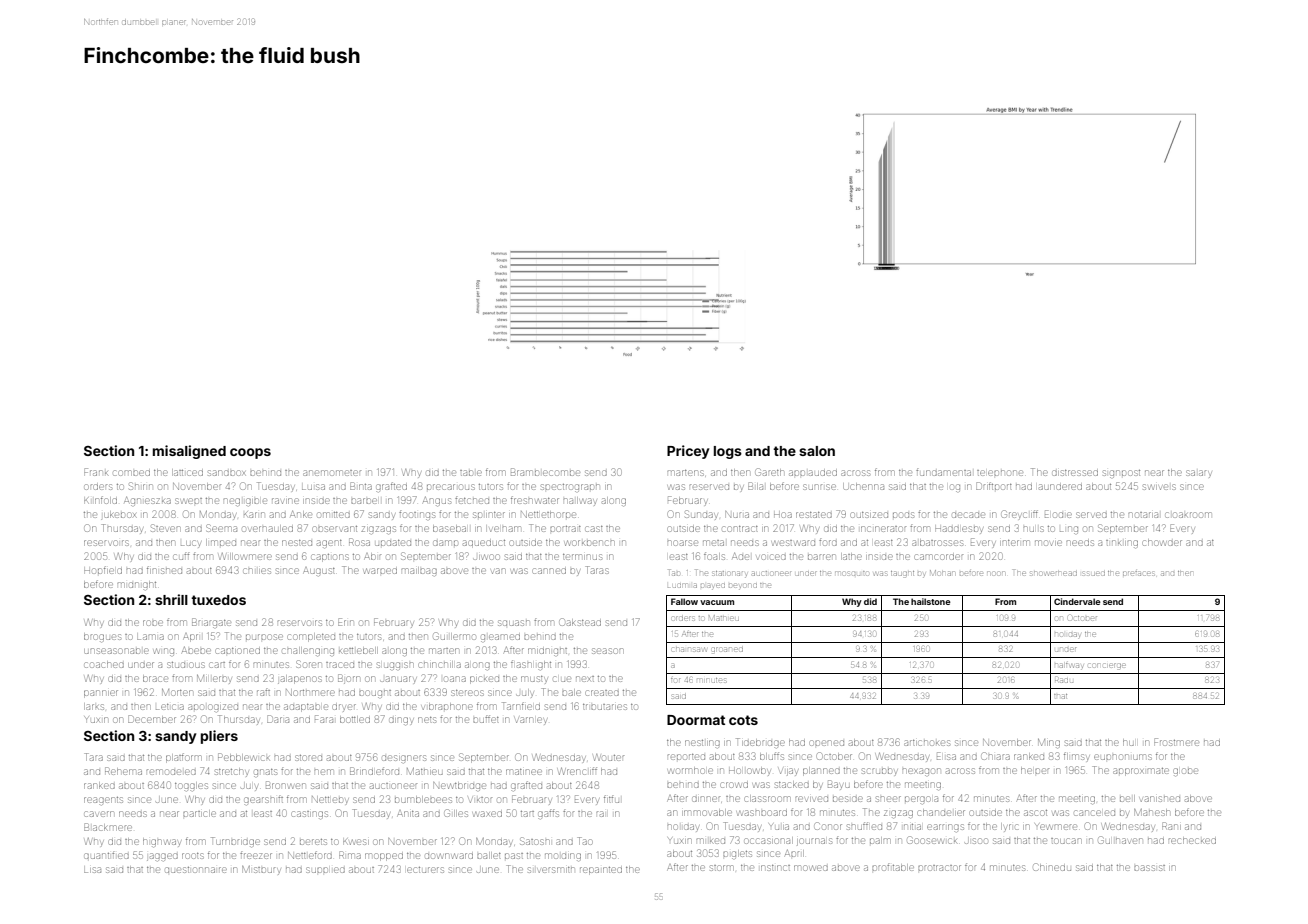 Image resolution: width=1308 pixels, height=924 pixels. What do you see at coordinates (196, 650) in the screenshot?
I see `Abebe` at bounding box center [196, 650].
